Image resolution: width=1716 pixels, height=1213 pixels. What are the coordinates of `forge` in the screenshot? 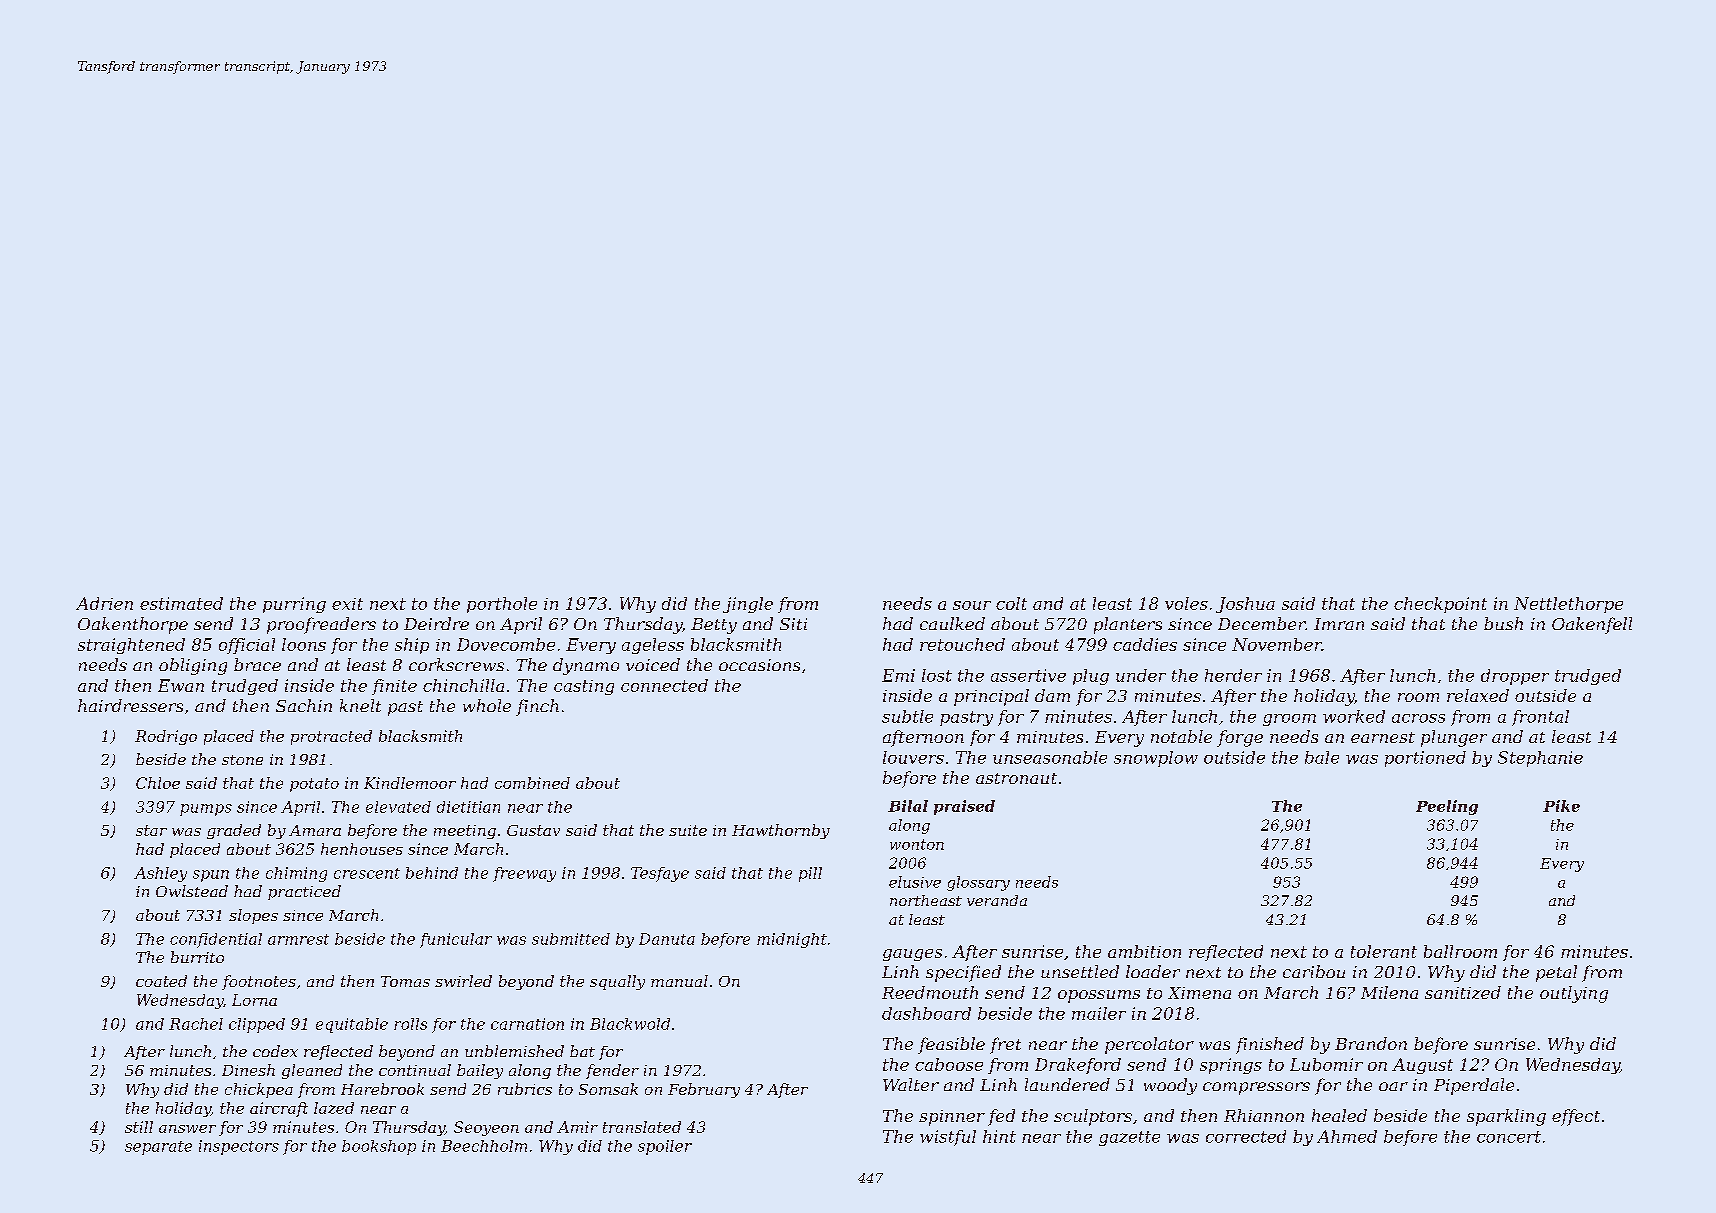 It's located at (1240, 738).
